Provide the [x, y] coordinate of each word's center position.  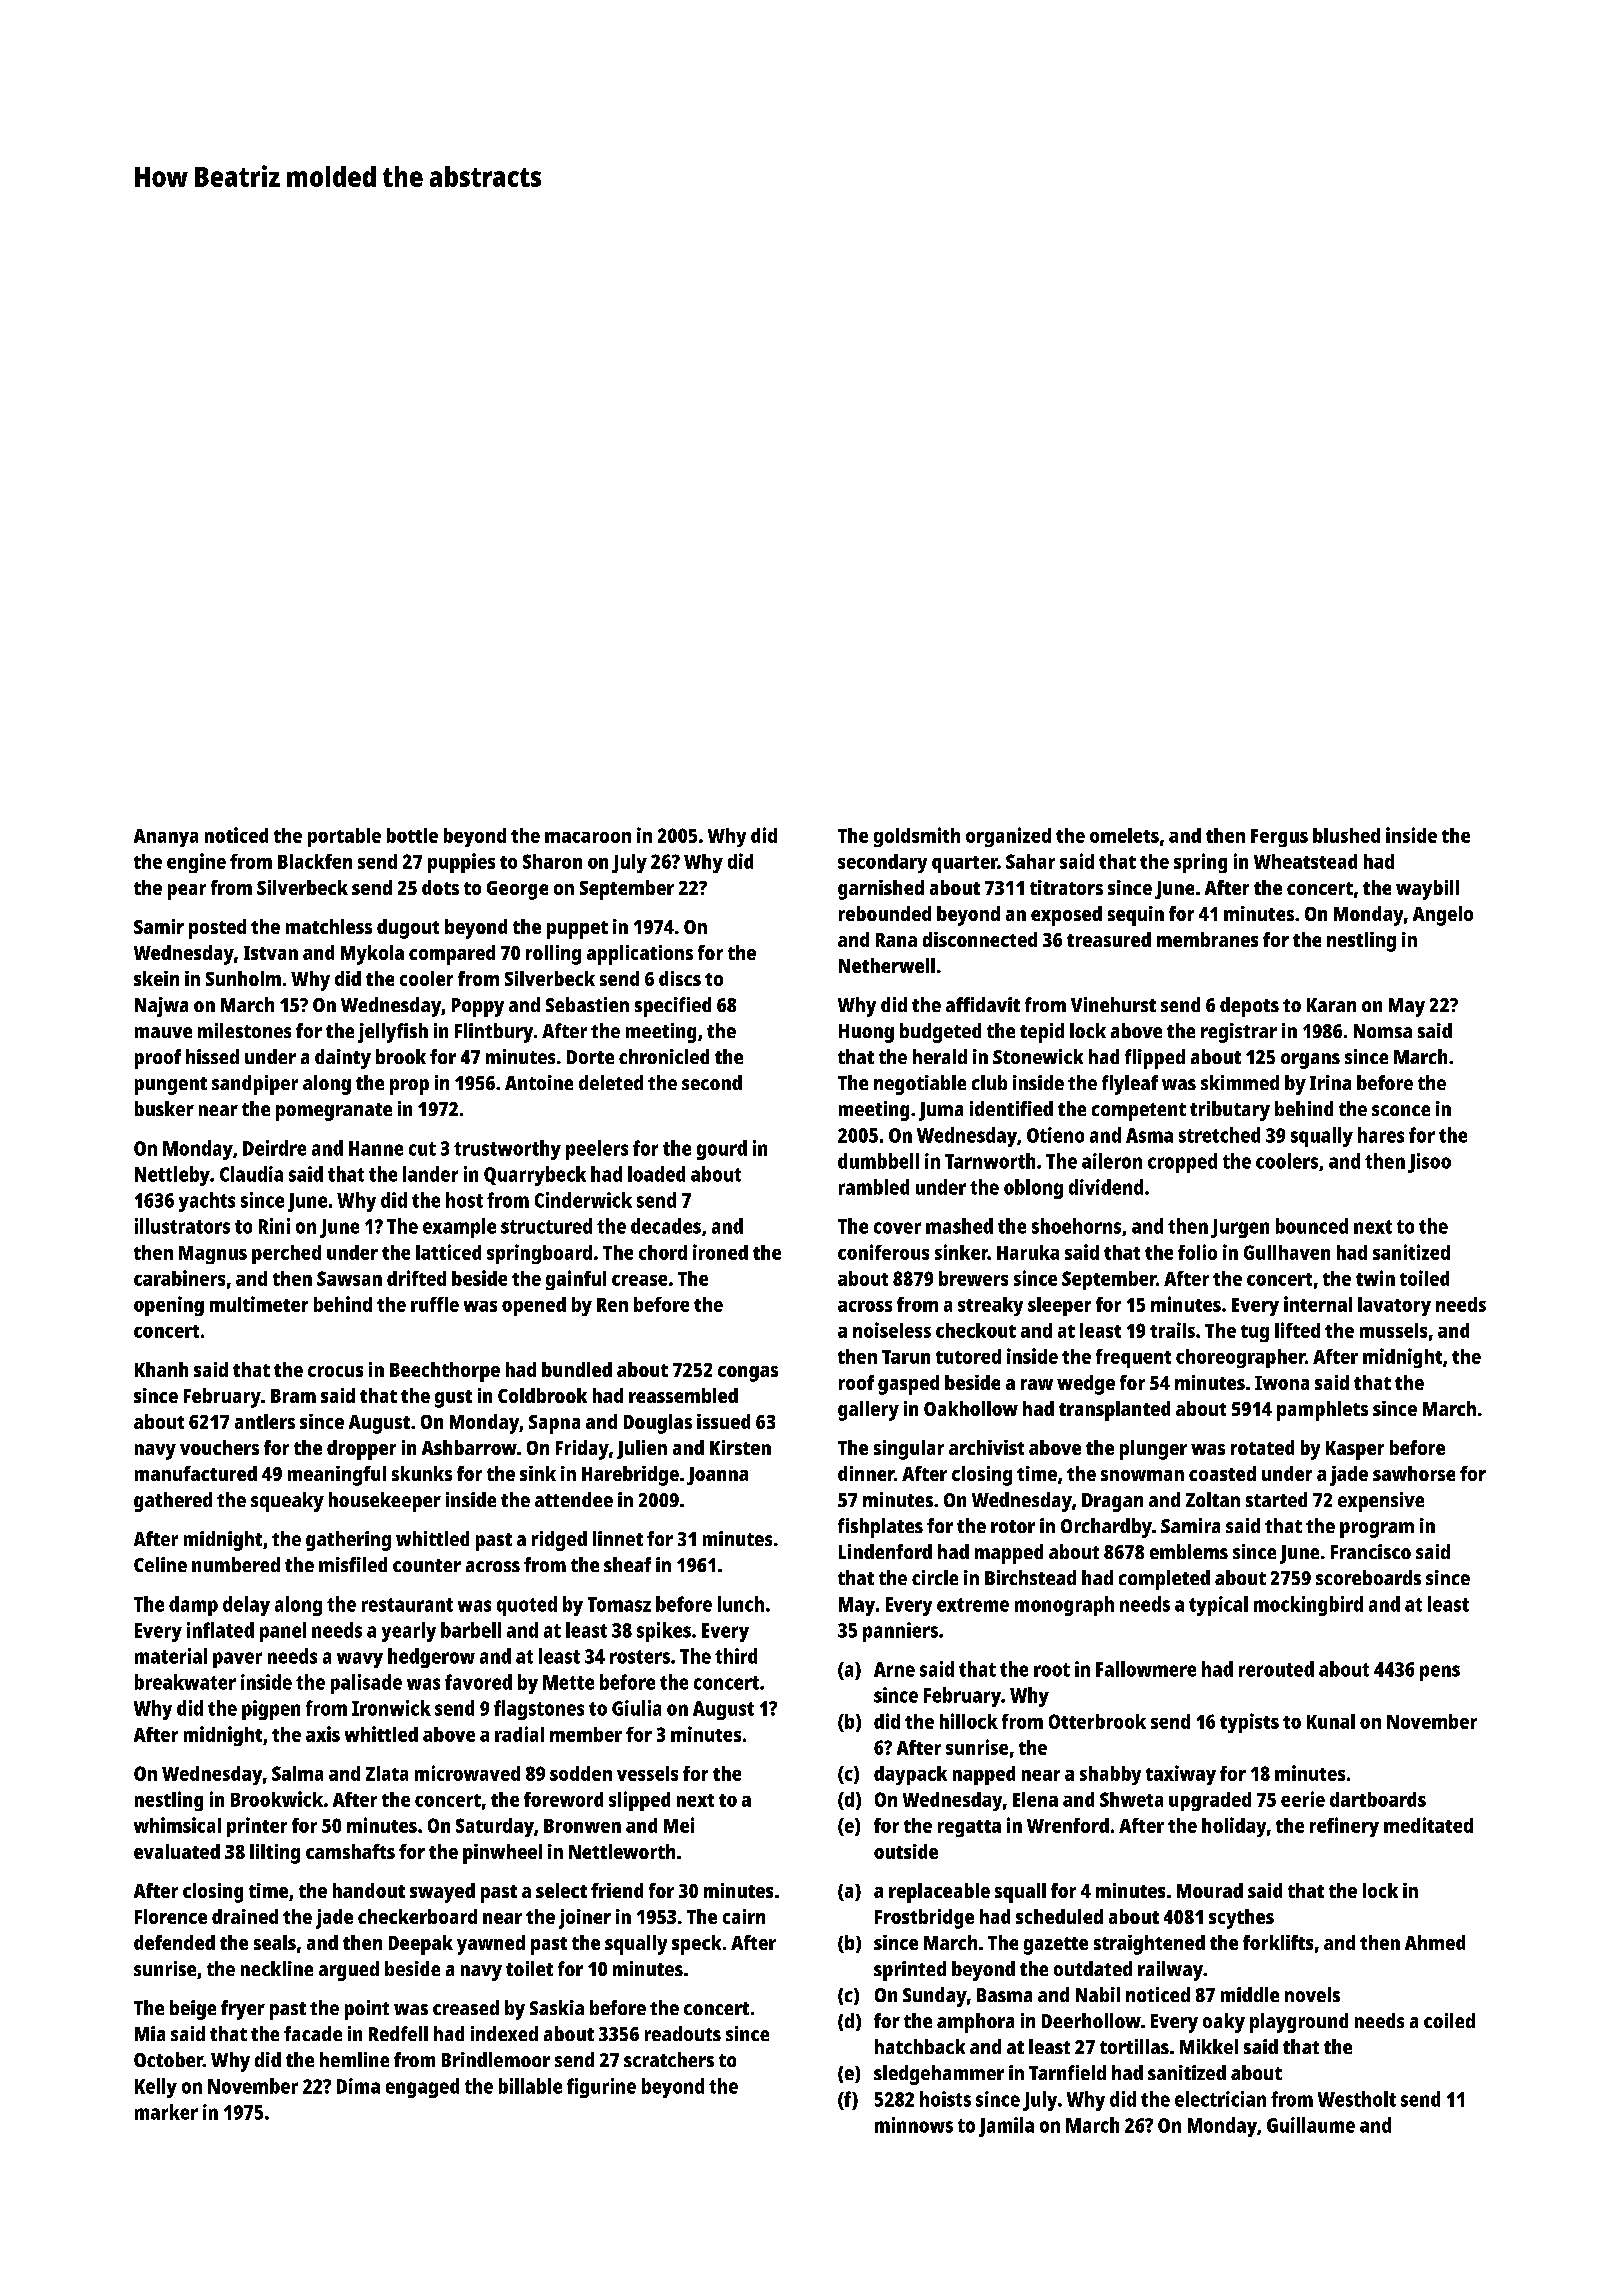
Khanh [161, 1369]
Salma [297, 1773]
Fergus [1279, 838]
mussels [1393, 1330]
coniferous [883, 1252]
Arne [894, 1669]
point [367, 2010]
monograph [1064, 1606]
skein [156, 978]
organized [1008, 837]
